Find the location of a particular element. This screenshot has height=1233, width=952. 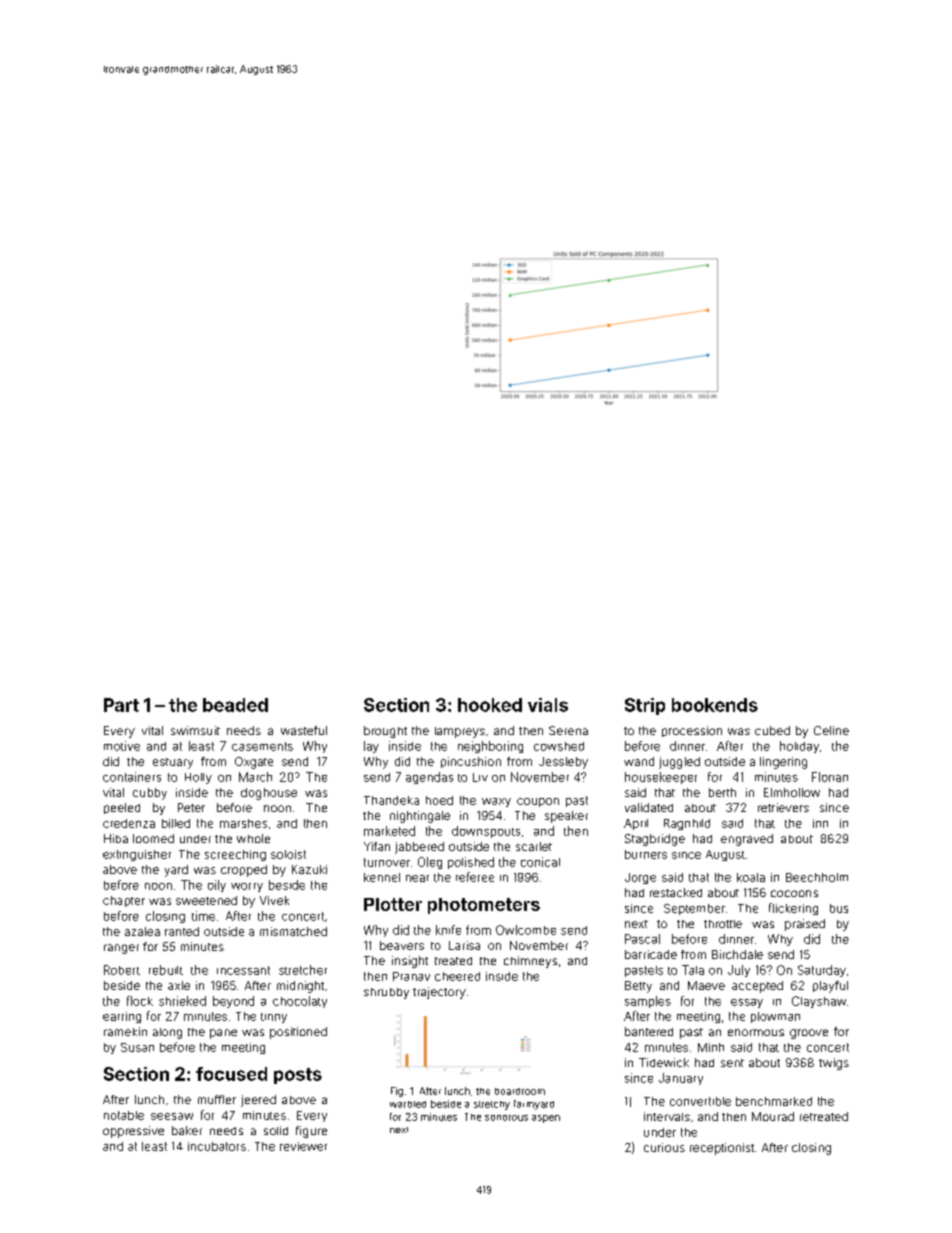

aspen is located at coordinates (546, 1119).
